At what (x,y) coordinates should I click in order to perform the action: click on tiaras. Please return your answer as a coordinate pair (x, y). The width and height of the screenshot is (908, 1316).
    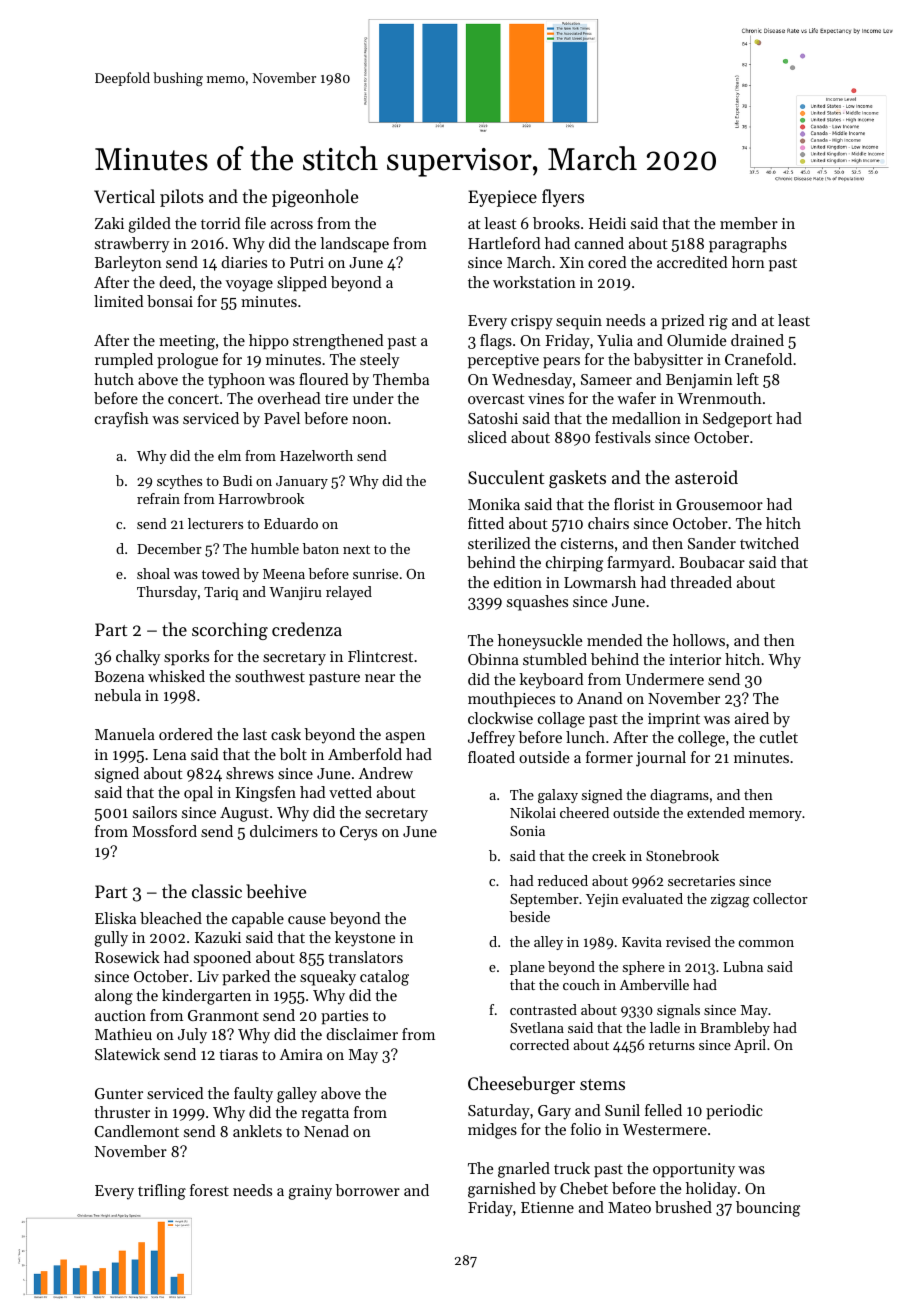
    Looking at the image, I should click on (238, 1054).
